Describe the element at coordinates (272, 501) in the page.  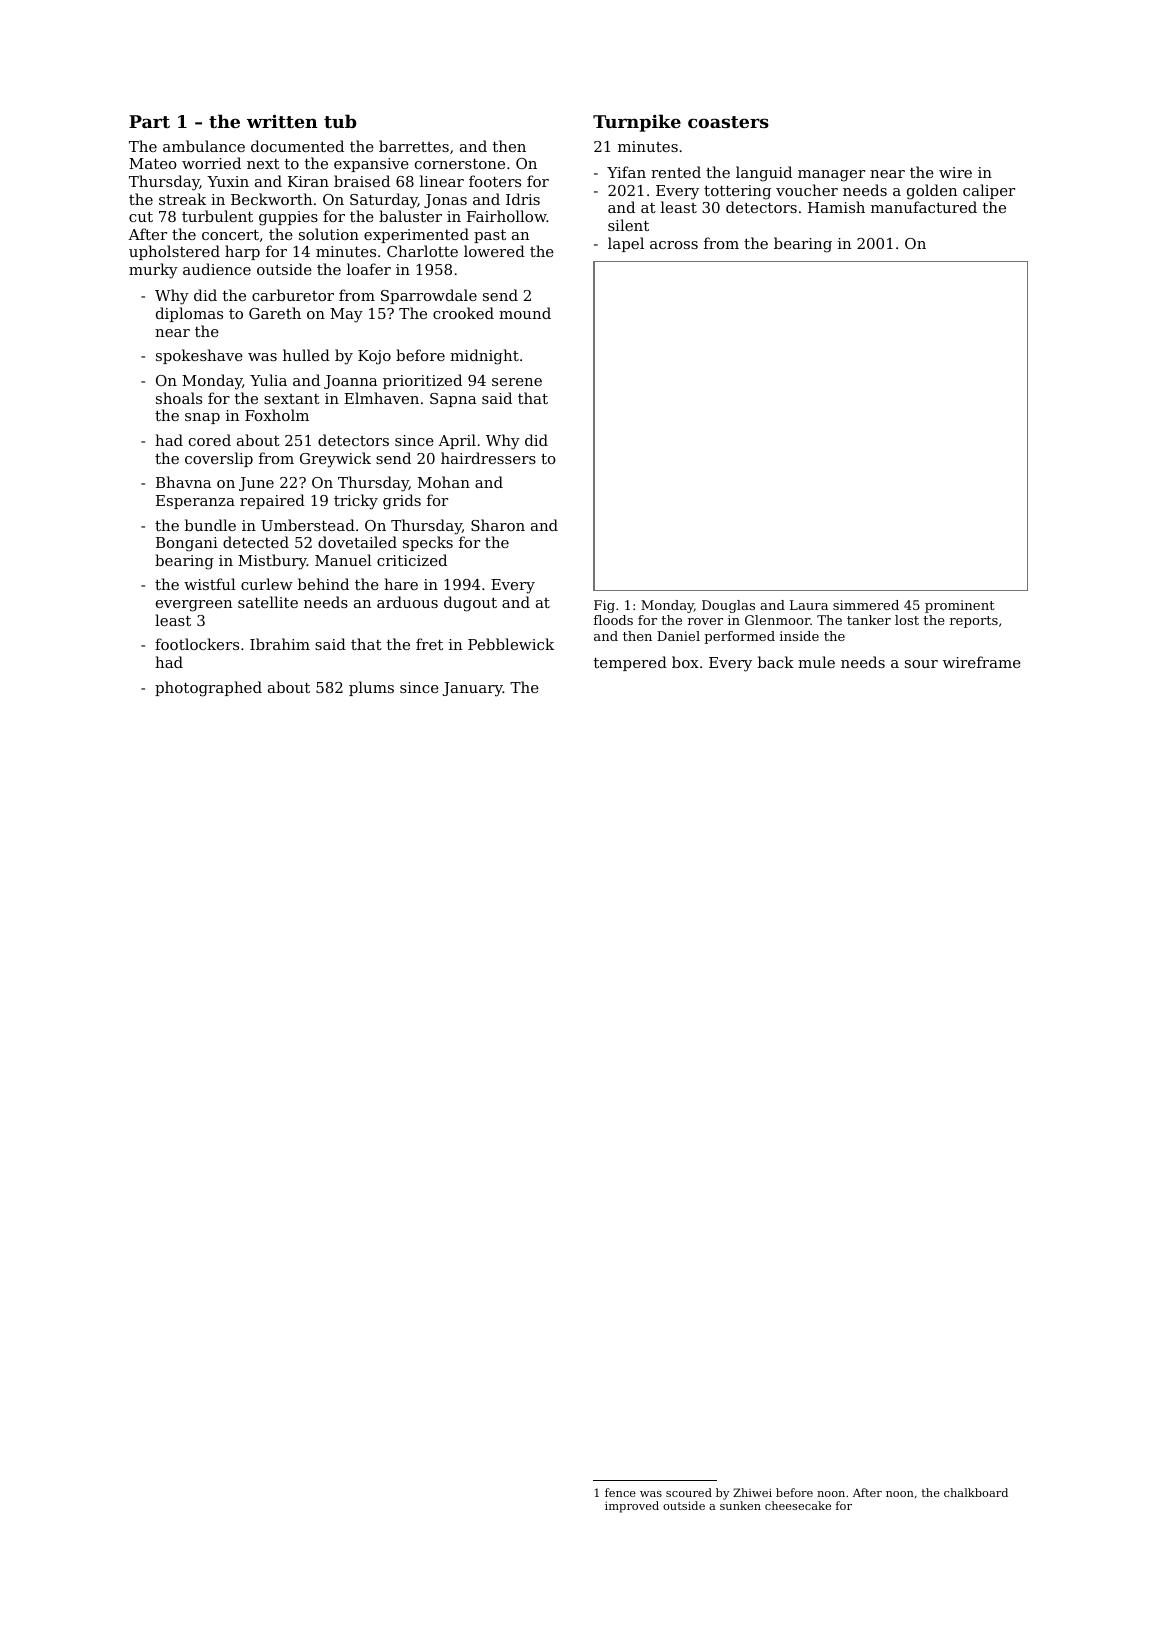
I see `repaired` at that location.
